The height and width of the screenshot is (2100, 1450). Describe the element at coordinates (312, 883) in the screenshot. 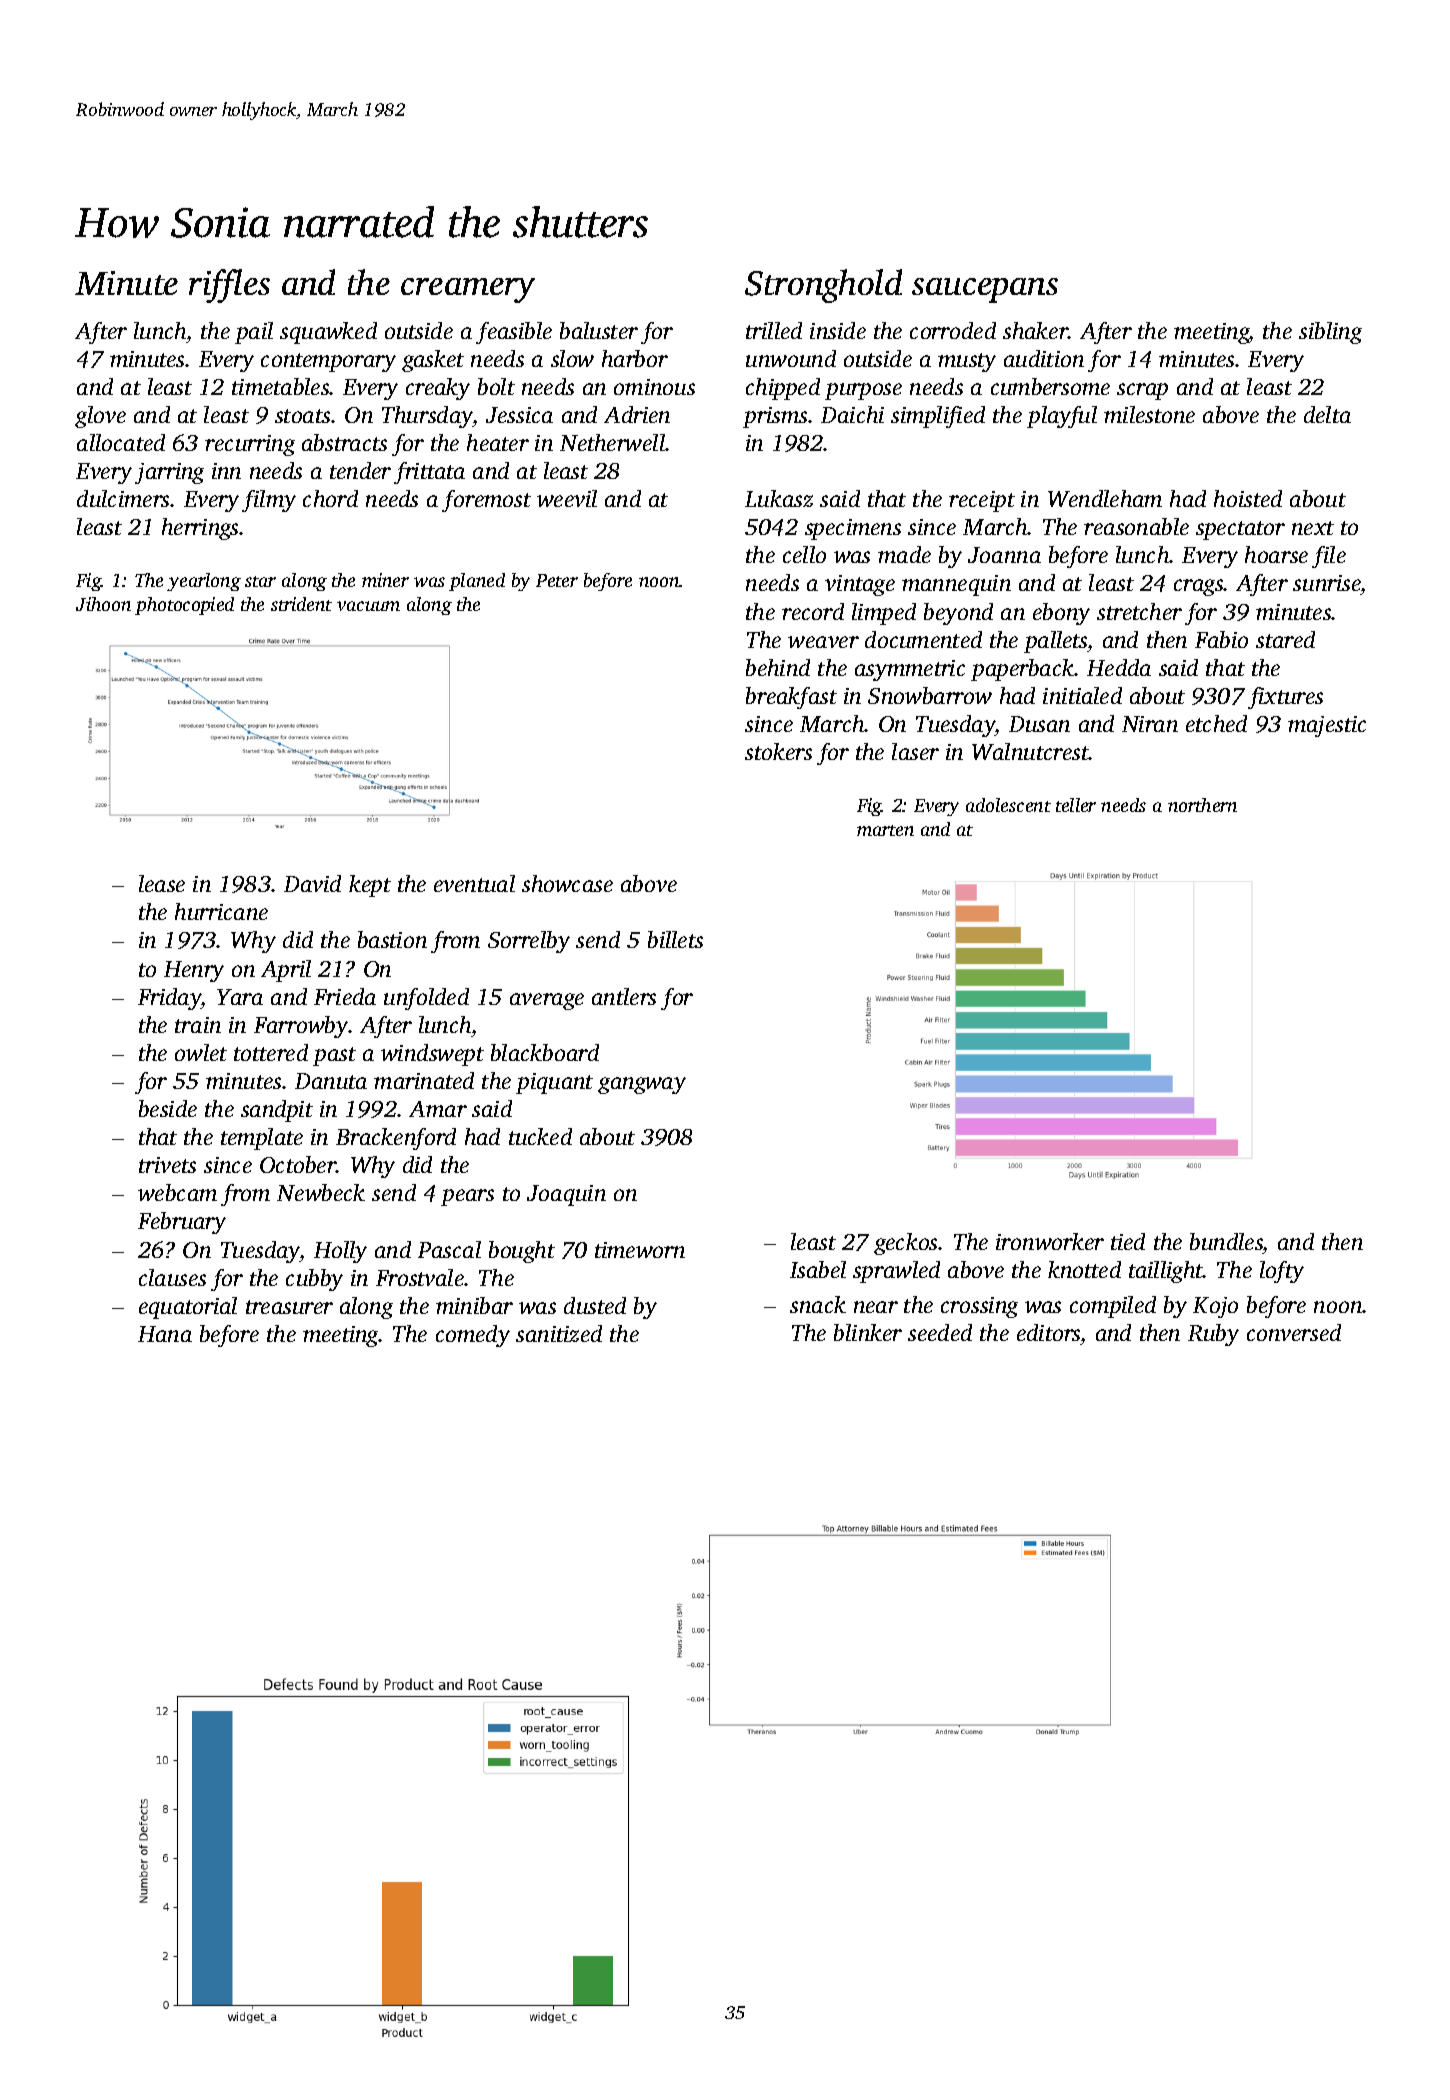

I see `David` at that location.
